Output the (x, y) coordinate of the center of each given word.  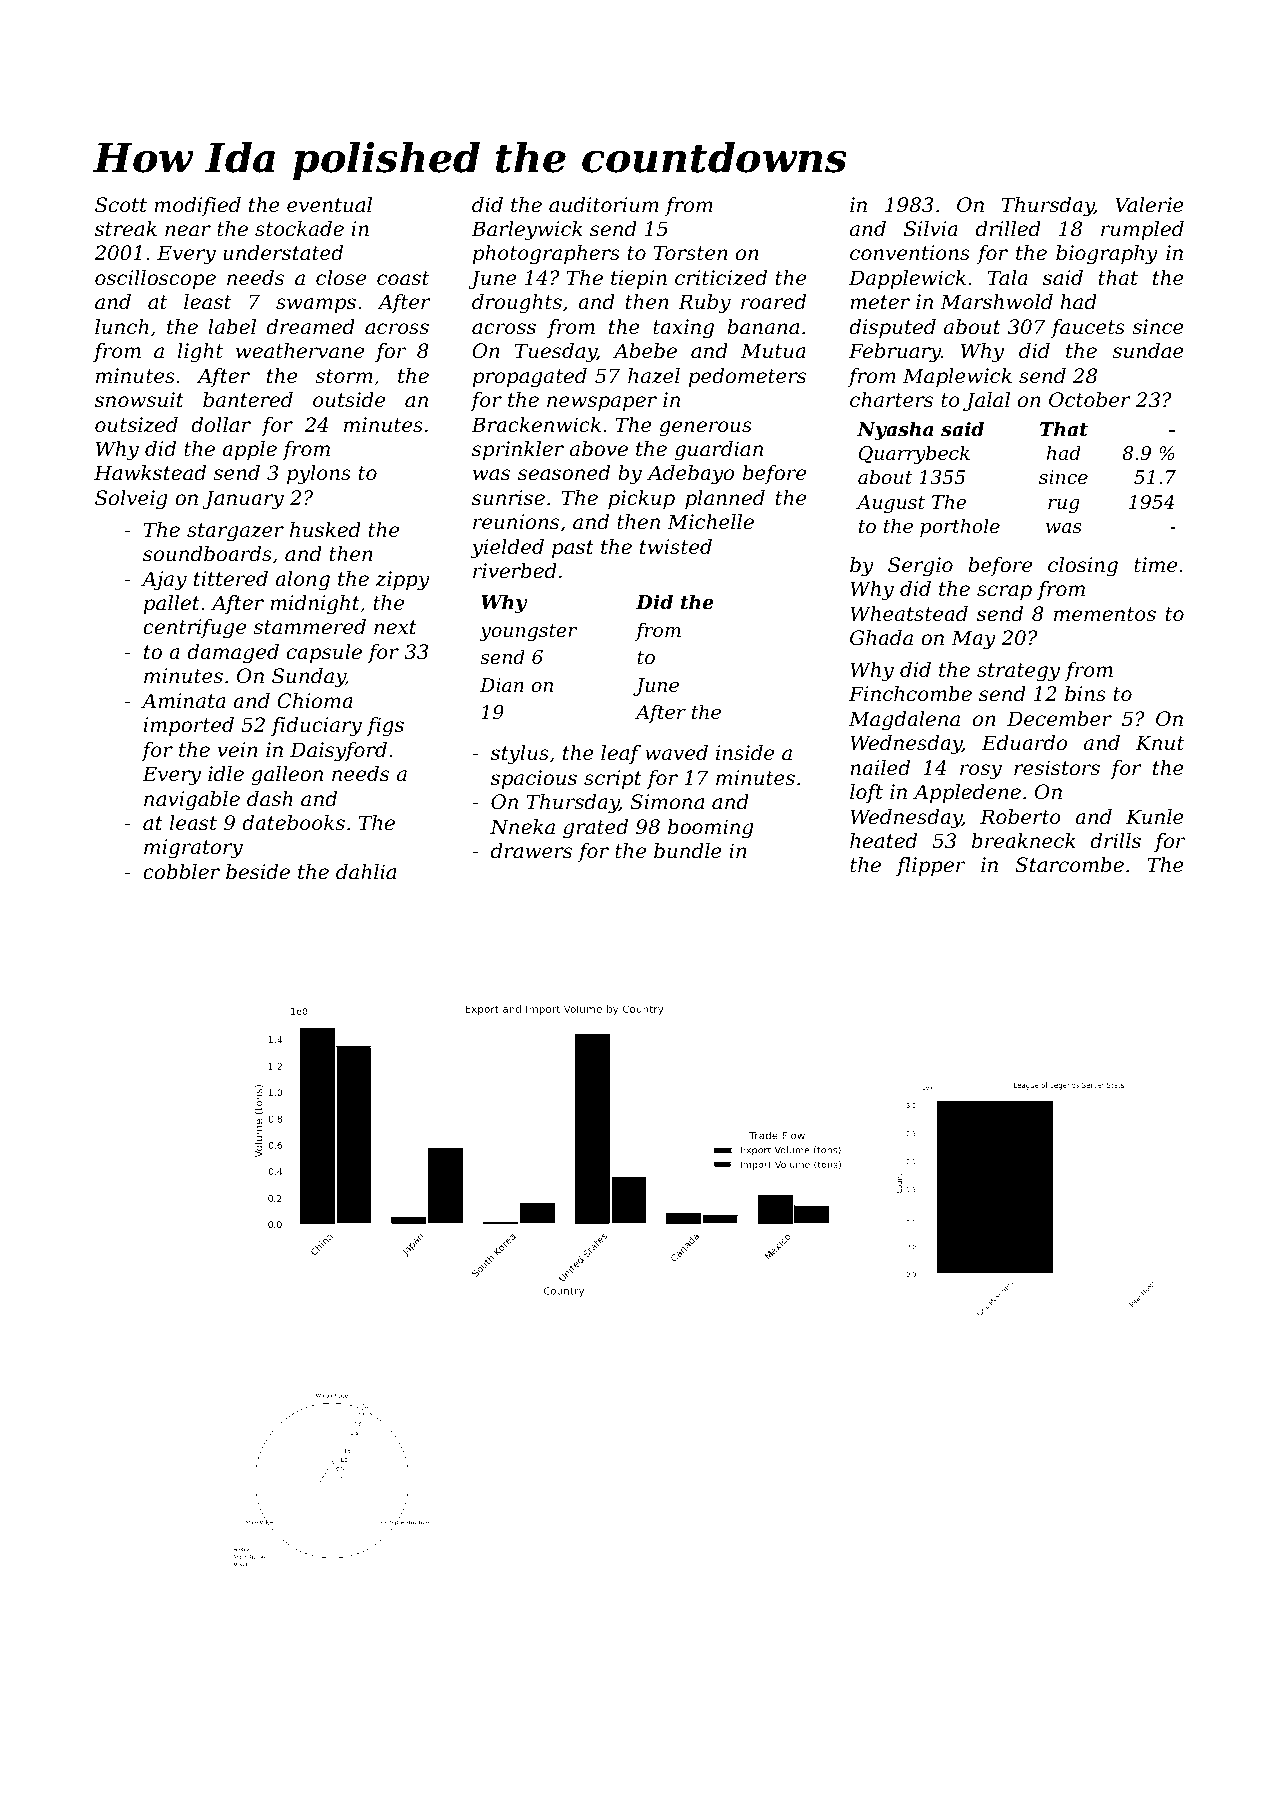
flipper (930, 866)
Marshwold (996, 302)
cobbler (181, 872)
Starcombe (1069, 865)
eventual (329, 205)
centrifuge (194, 629)
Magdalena (904, 721)
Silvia (931, 229)
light (200, 353)
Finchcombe (910, 694)
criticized (721, 278)
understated (283, 253)
